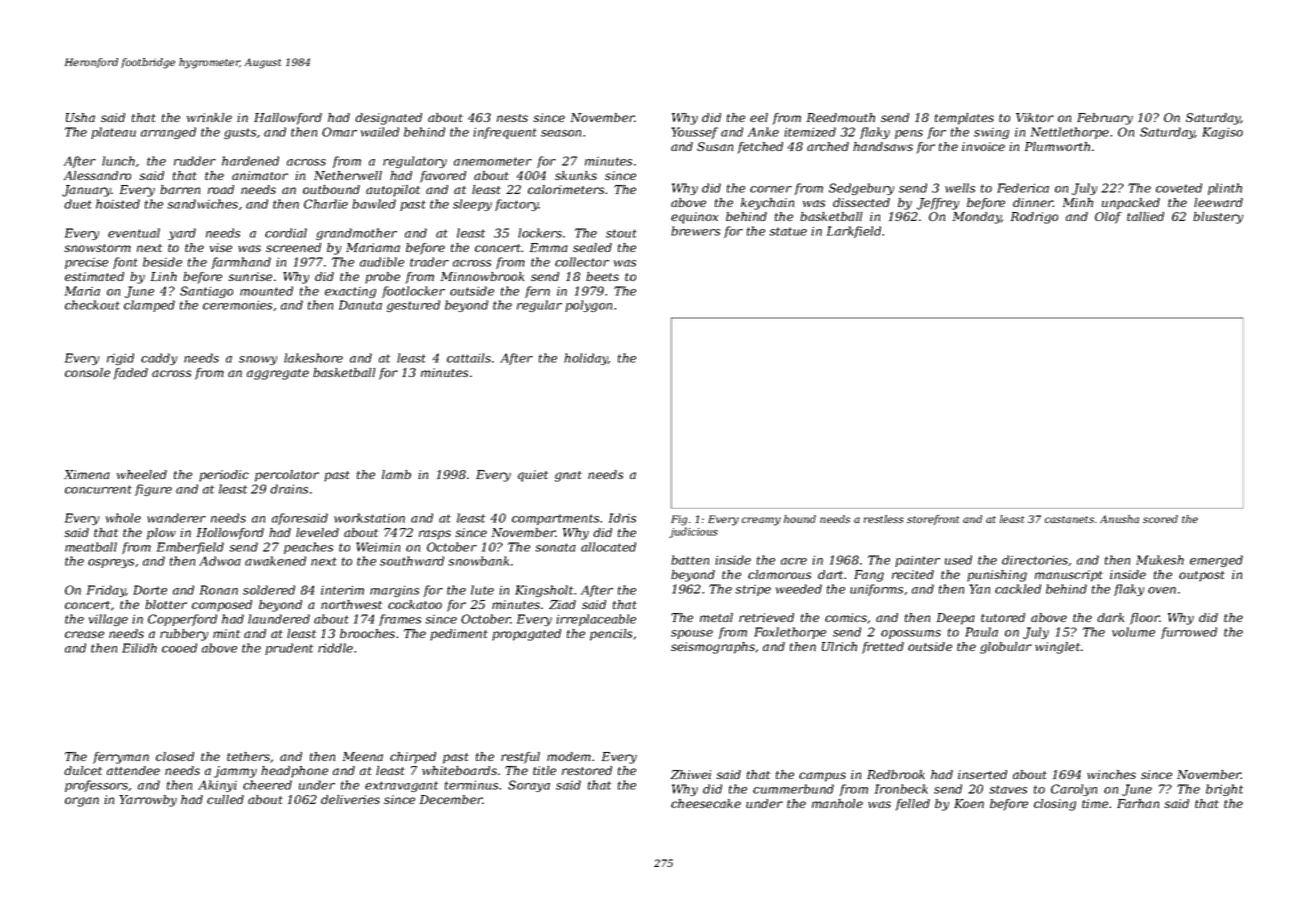 The width and height of the screenshot is (1308, 924). Describe the element at coordinates (771, 189) in the screenshot. I see `corner` at that location.
